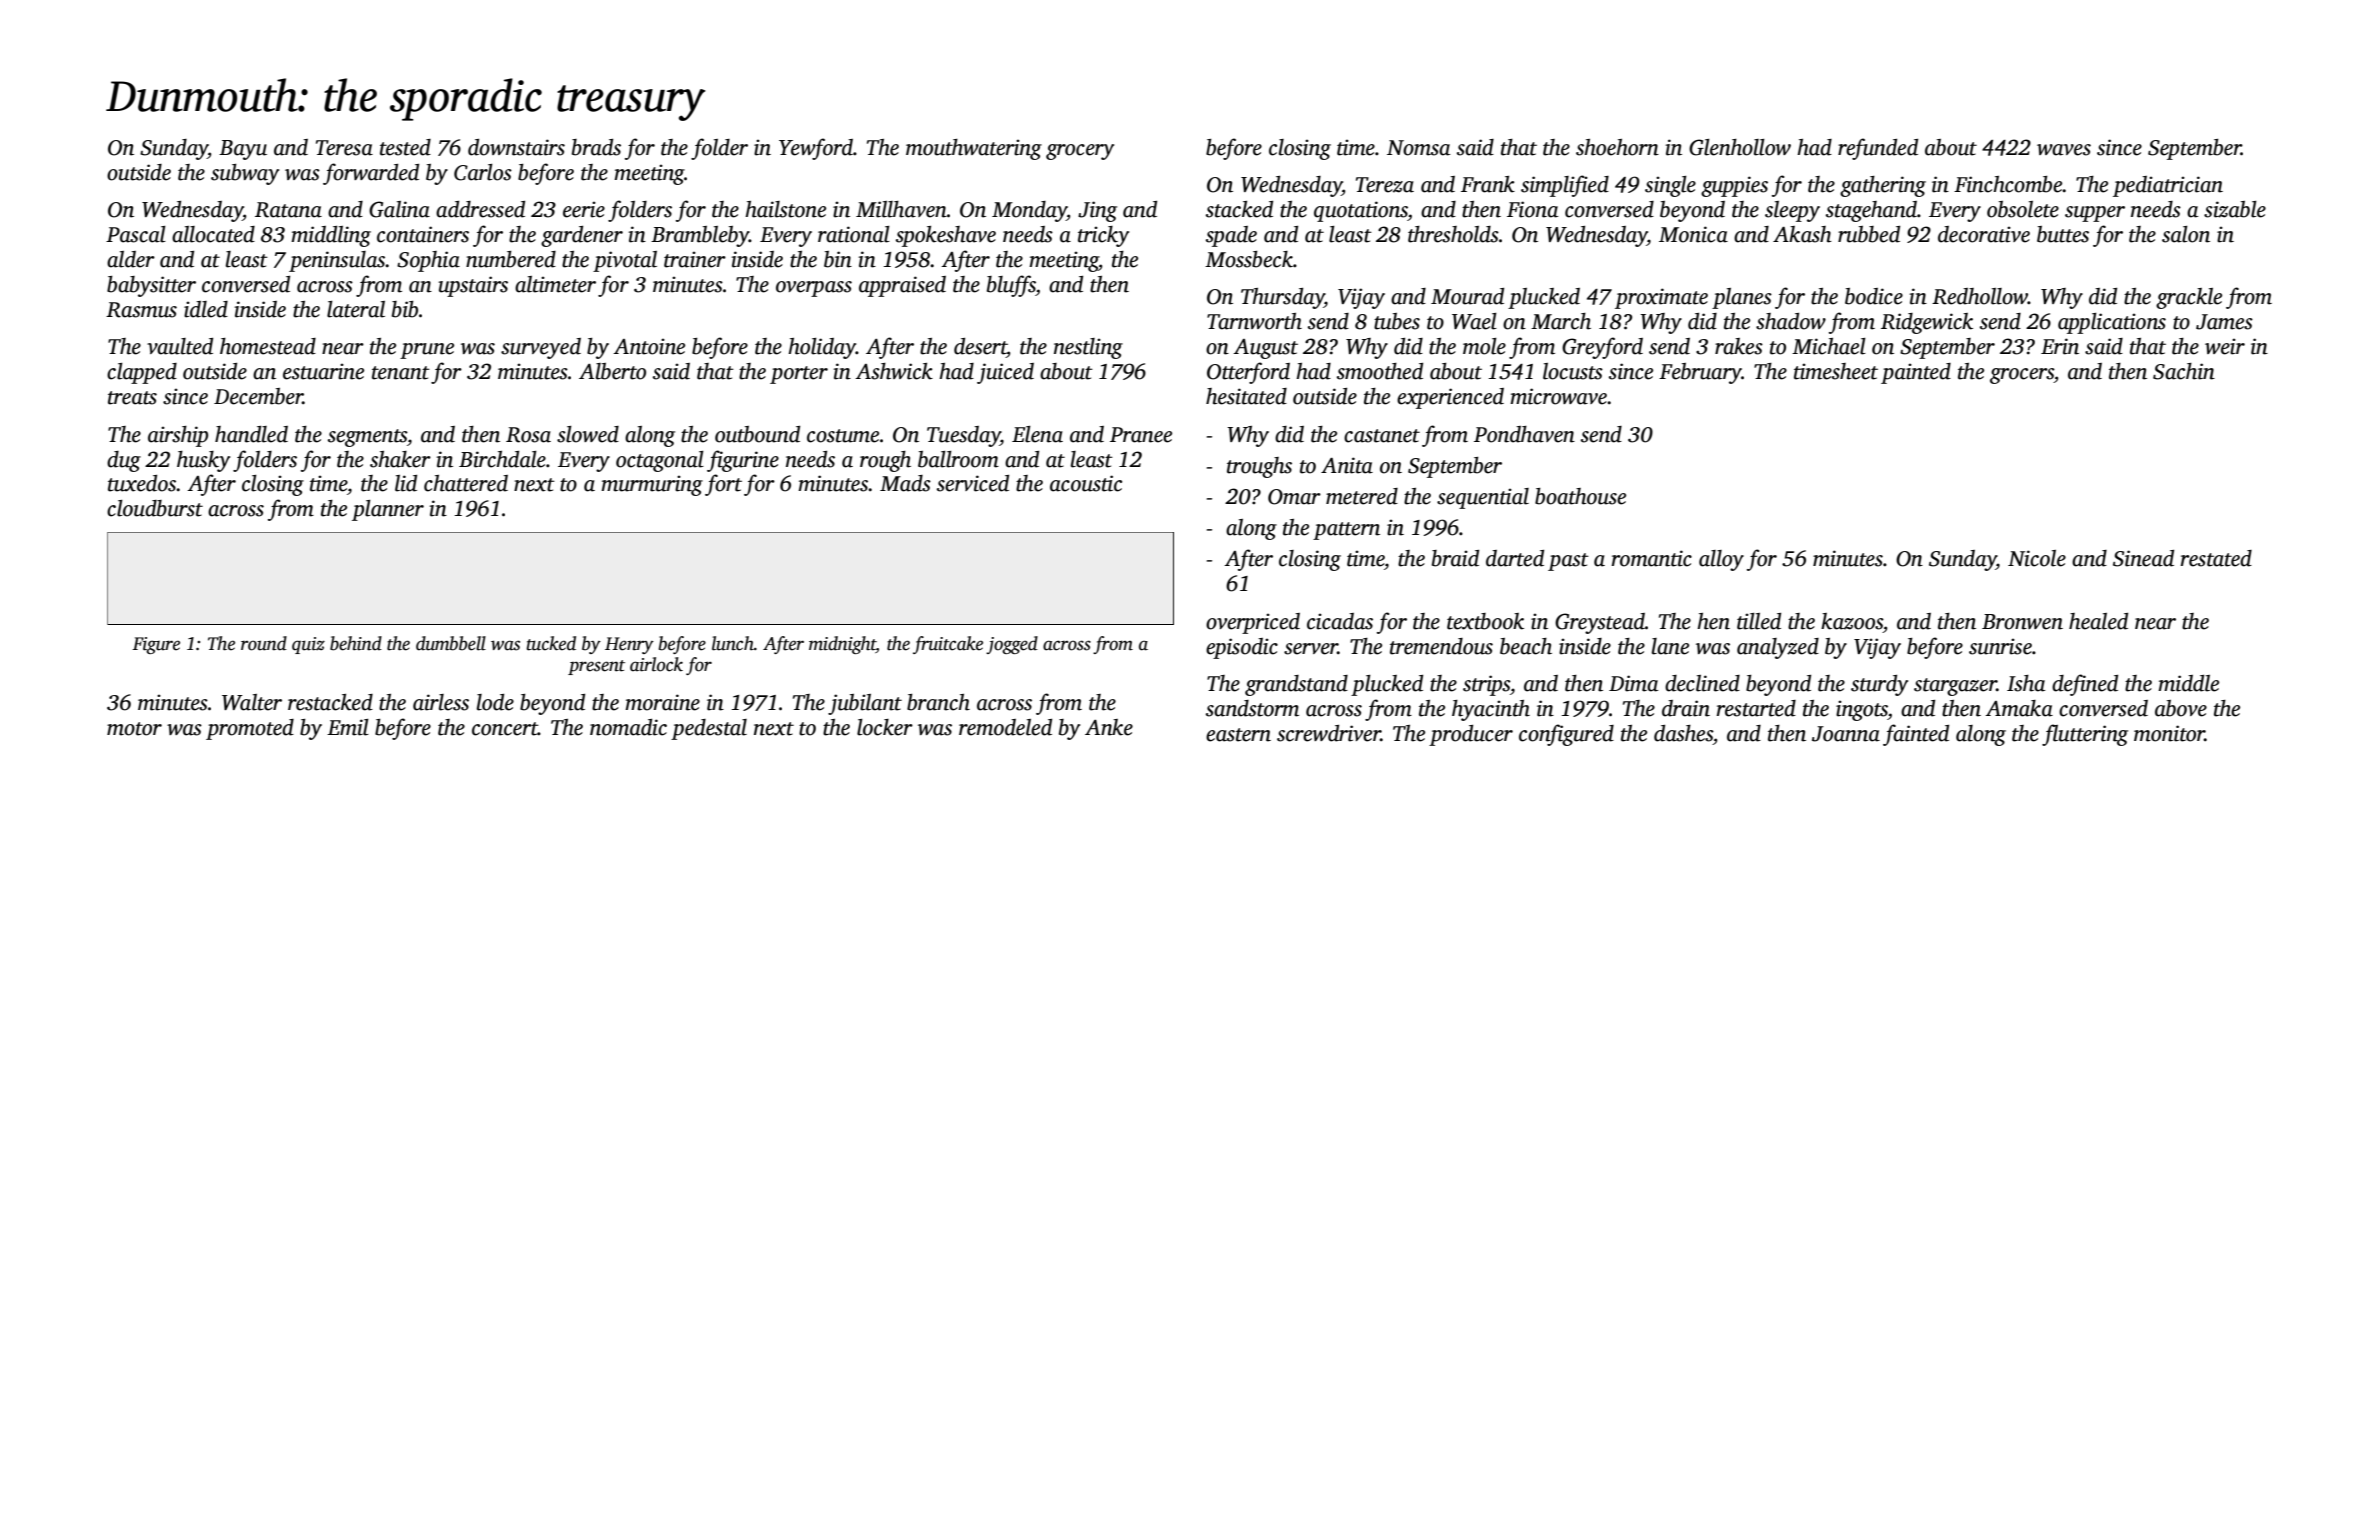  What do you see at coordinates (2184, 371) in the screenshot?
I see `Sachin` at bounding box center [2184, 371].
